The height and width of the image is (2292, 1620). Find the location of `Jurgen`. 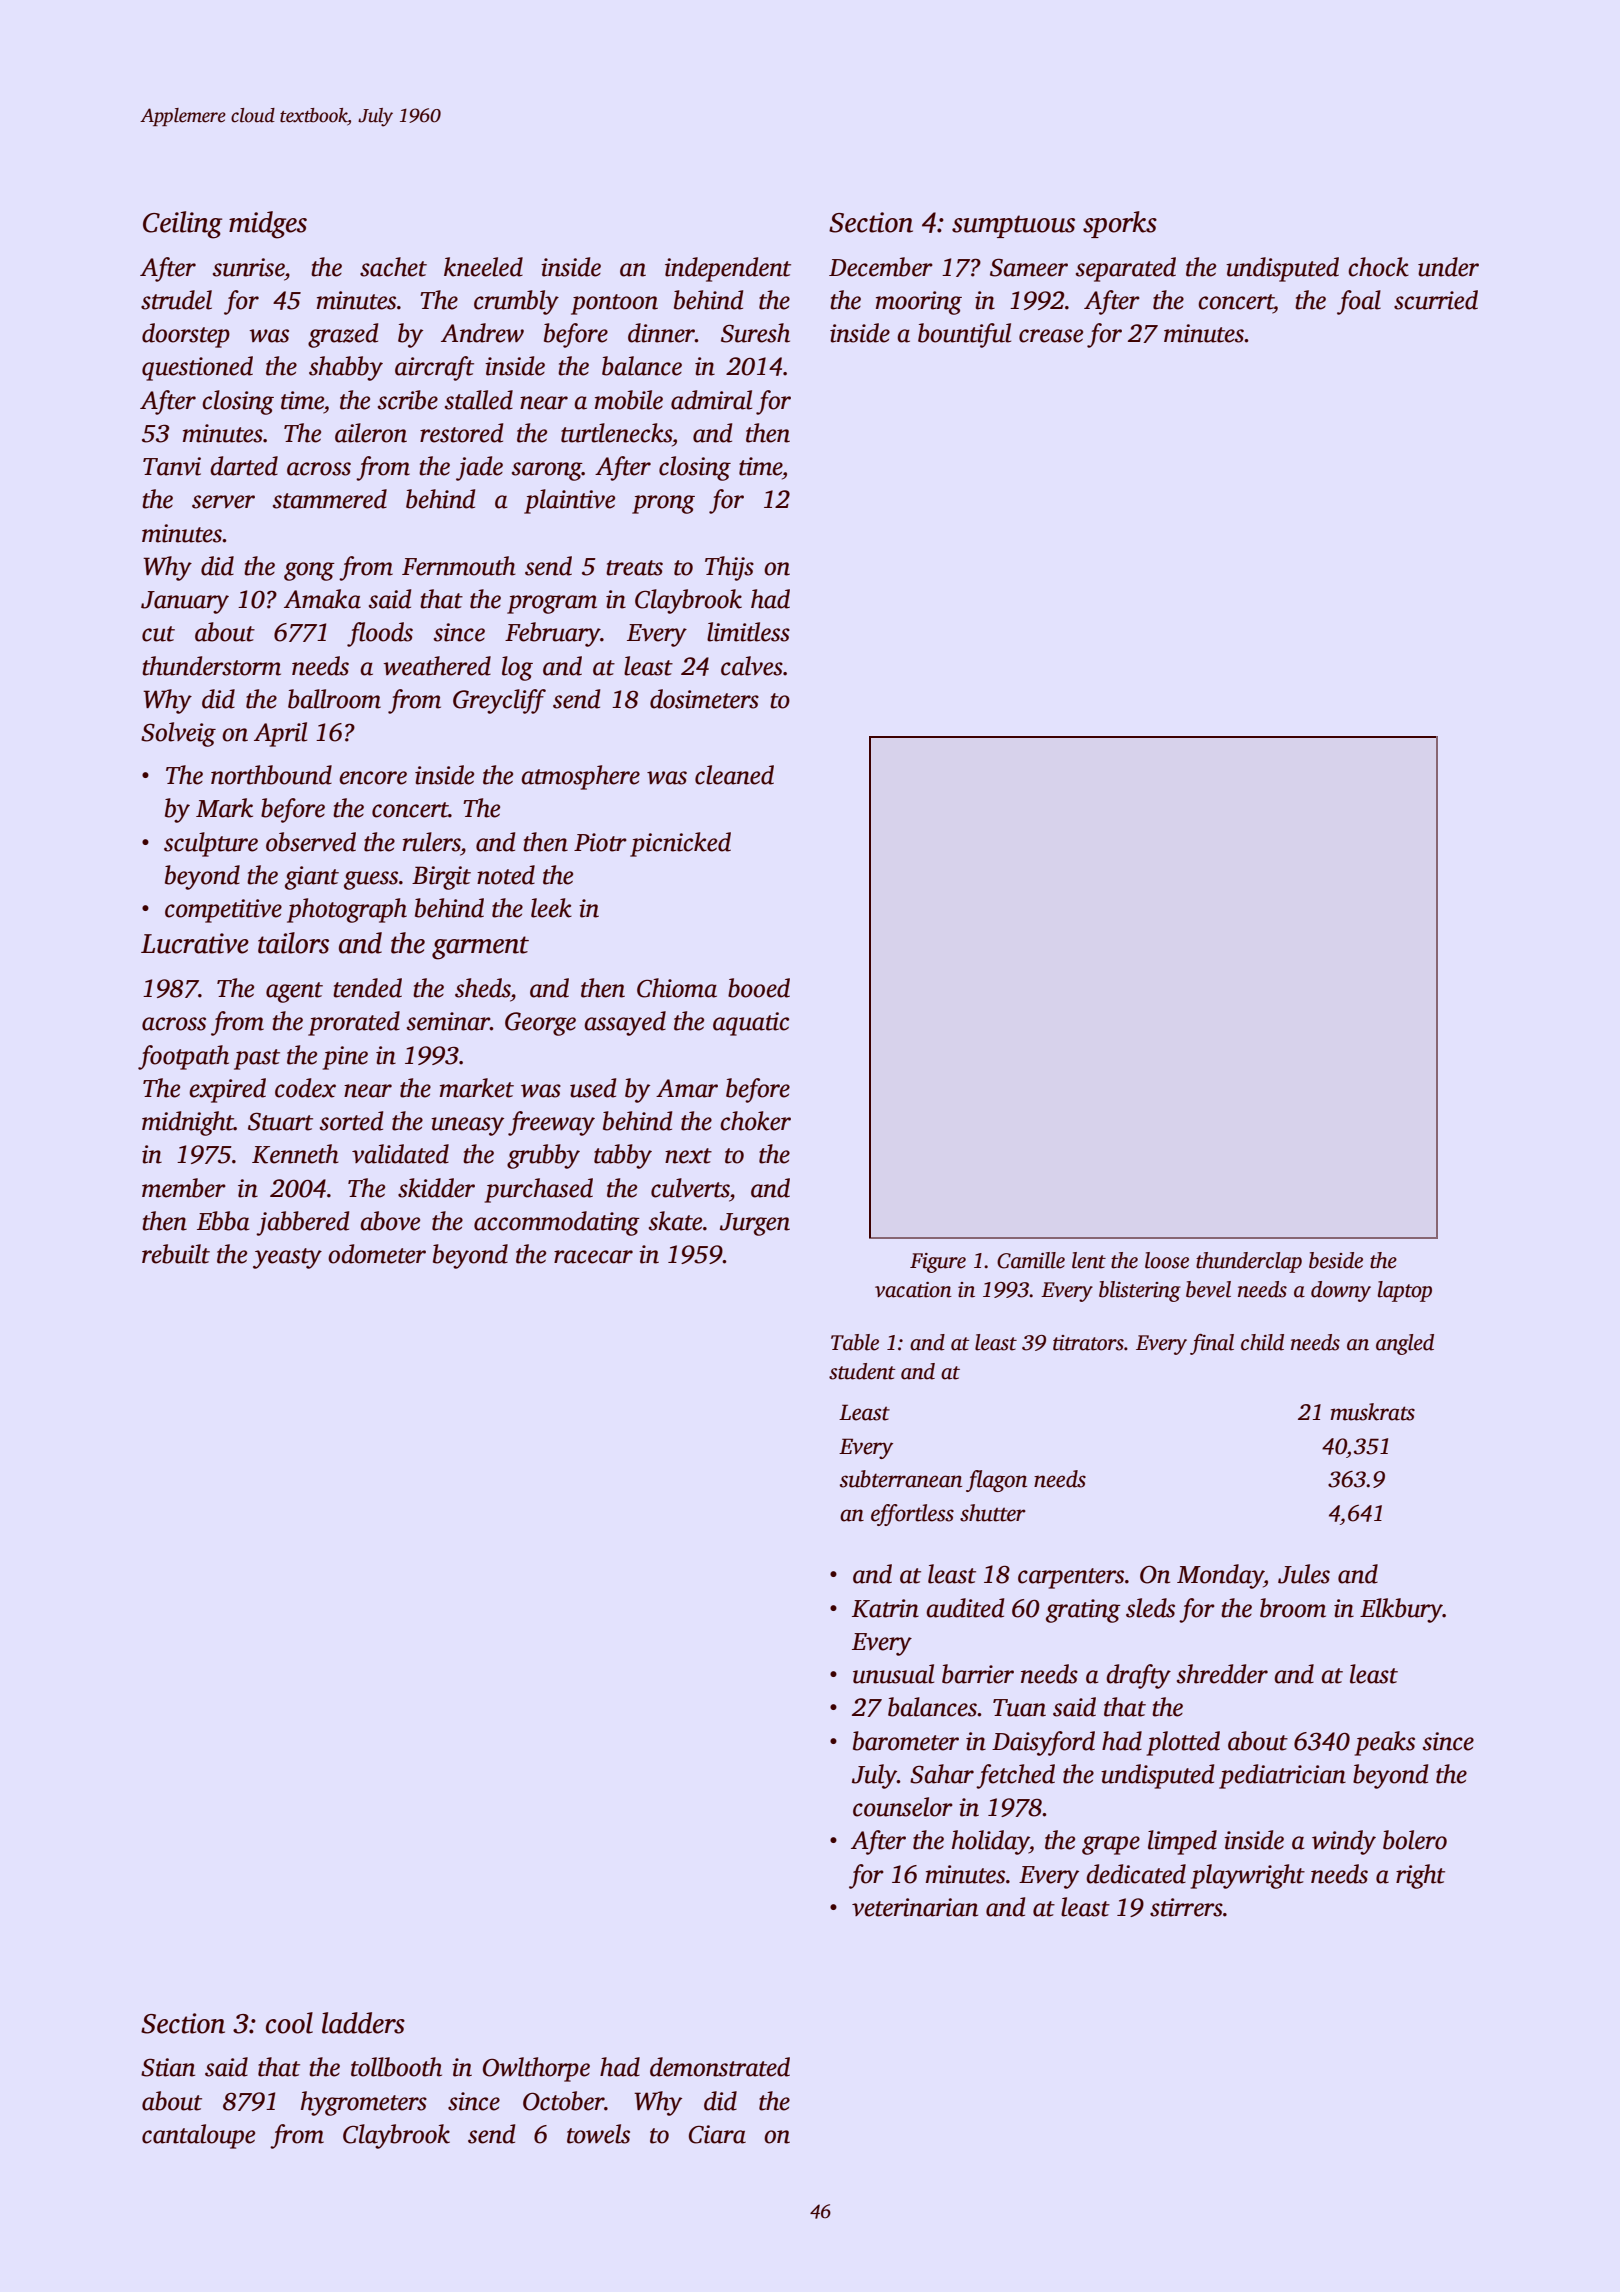

Jurgen is located at coordinates (755, 1224).
